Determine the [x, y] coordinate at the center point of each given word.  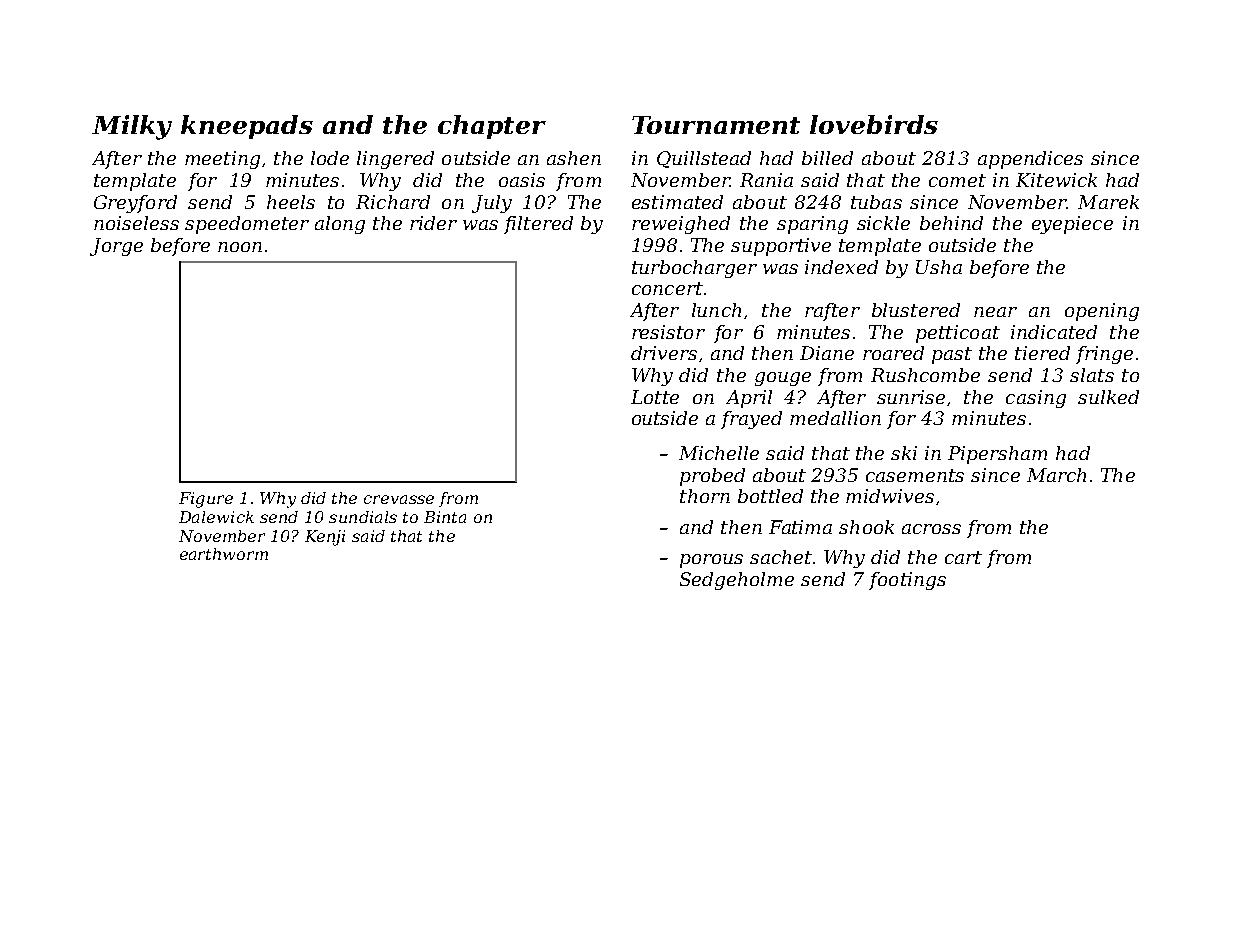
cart [963, 557]
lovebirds [874, 124]
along [340, 225]
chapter [492, 127]
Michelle [719, 453]
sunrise [911, 397]
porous [711, 561]
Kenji [325, 538]
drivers [664, 353]
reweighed [681, 225]
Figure [206, 500]
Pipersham [997, 455]
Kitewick [1056, 180]
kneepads [247, 127]
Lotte [655, 397]
